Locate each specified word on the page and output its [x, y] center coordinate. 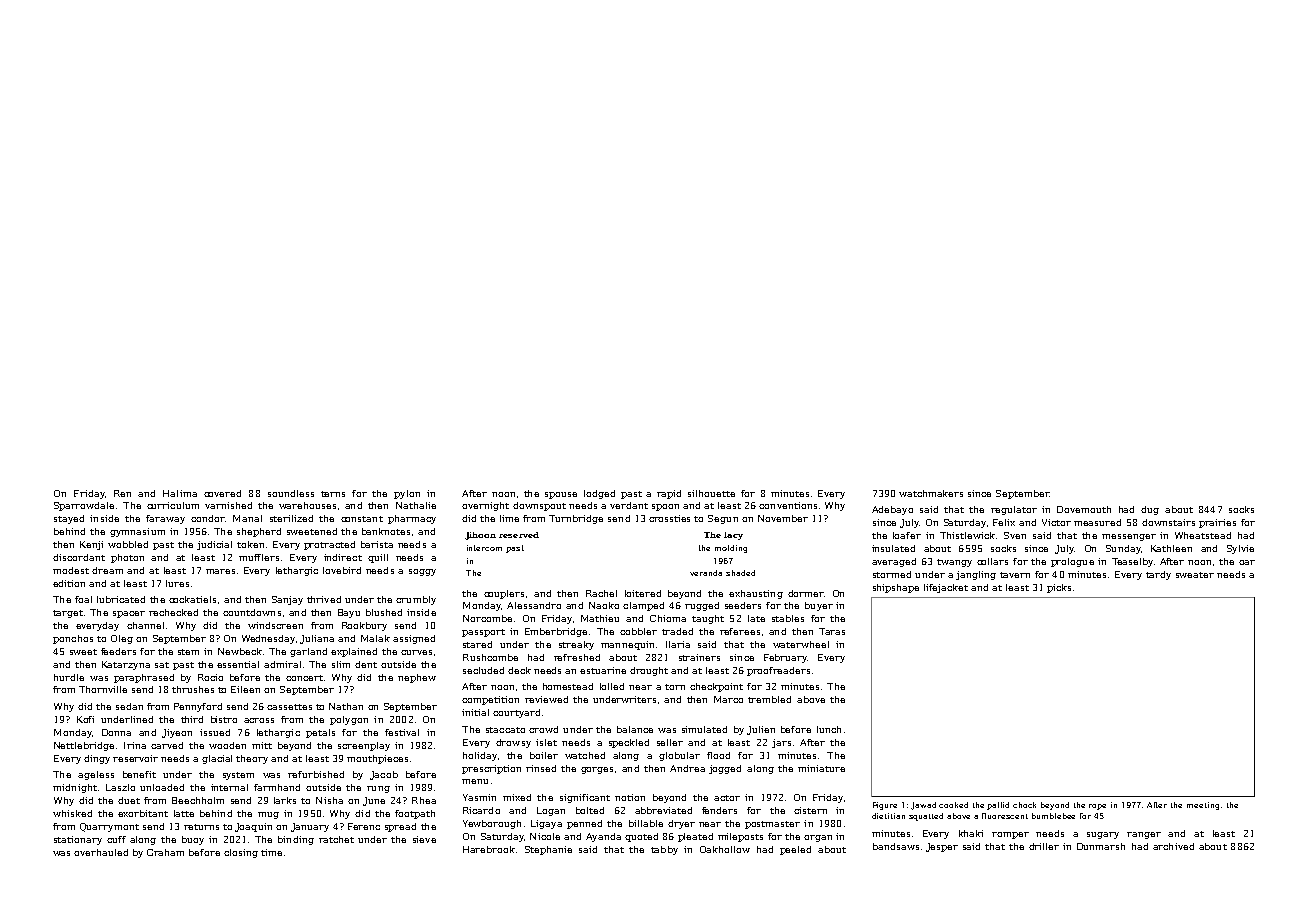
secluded [483, 670]
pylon [407, 494]
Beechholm [198, 800]
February [785, 658]
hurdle [69, 677]
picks [1059, 588]
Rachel [601, 593]
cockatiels [192, 599]
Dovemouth [1084, 509]
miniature [821, 768]
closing [241, 853]
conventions [788, 505]
